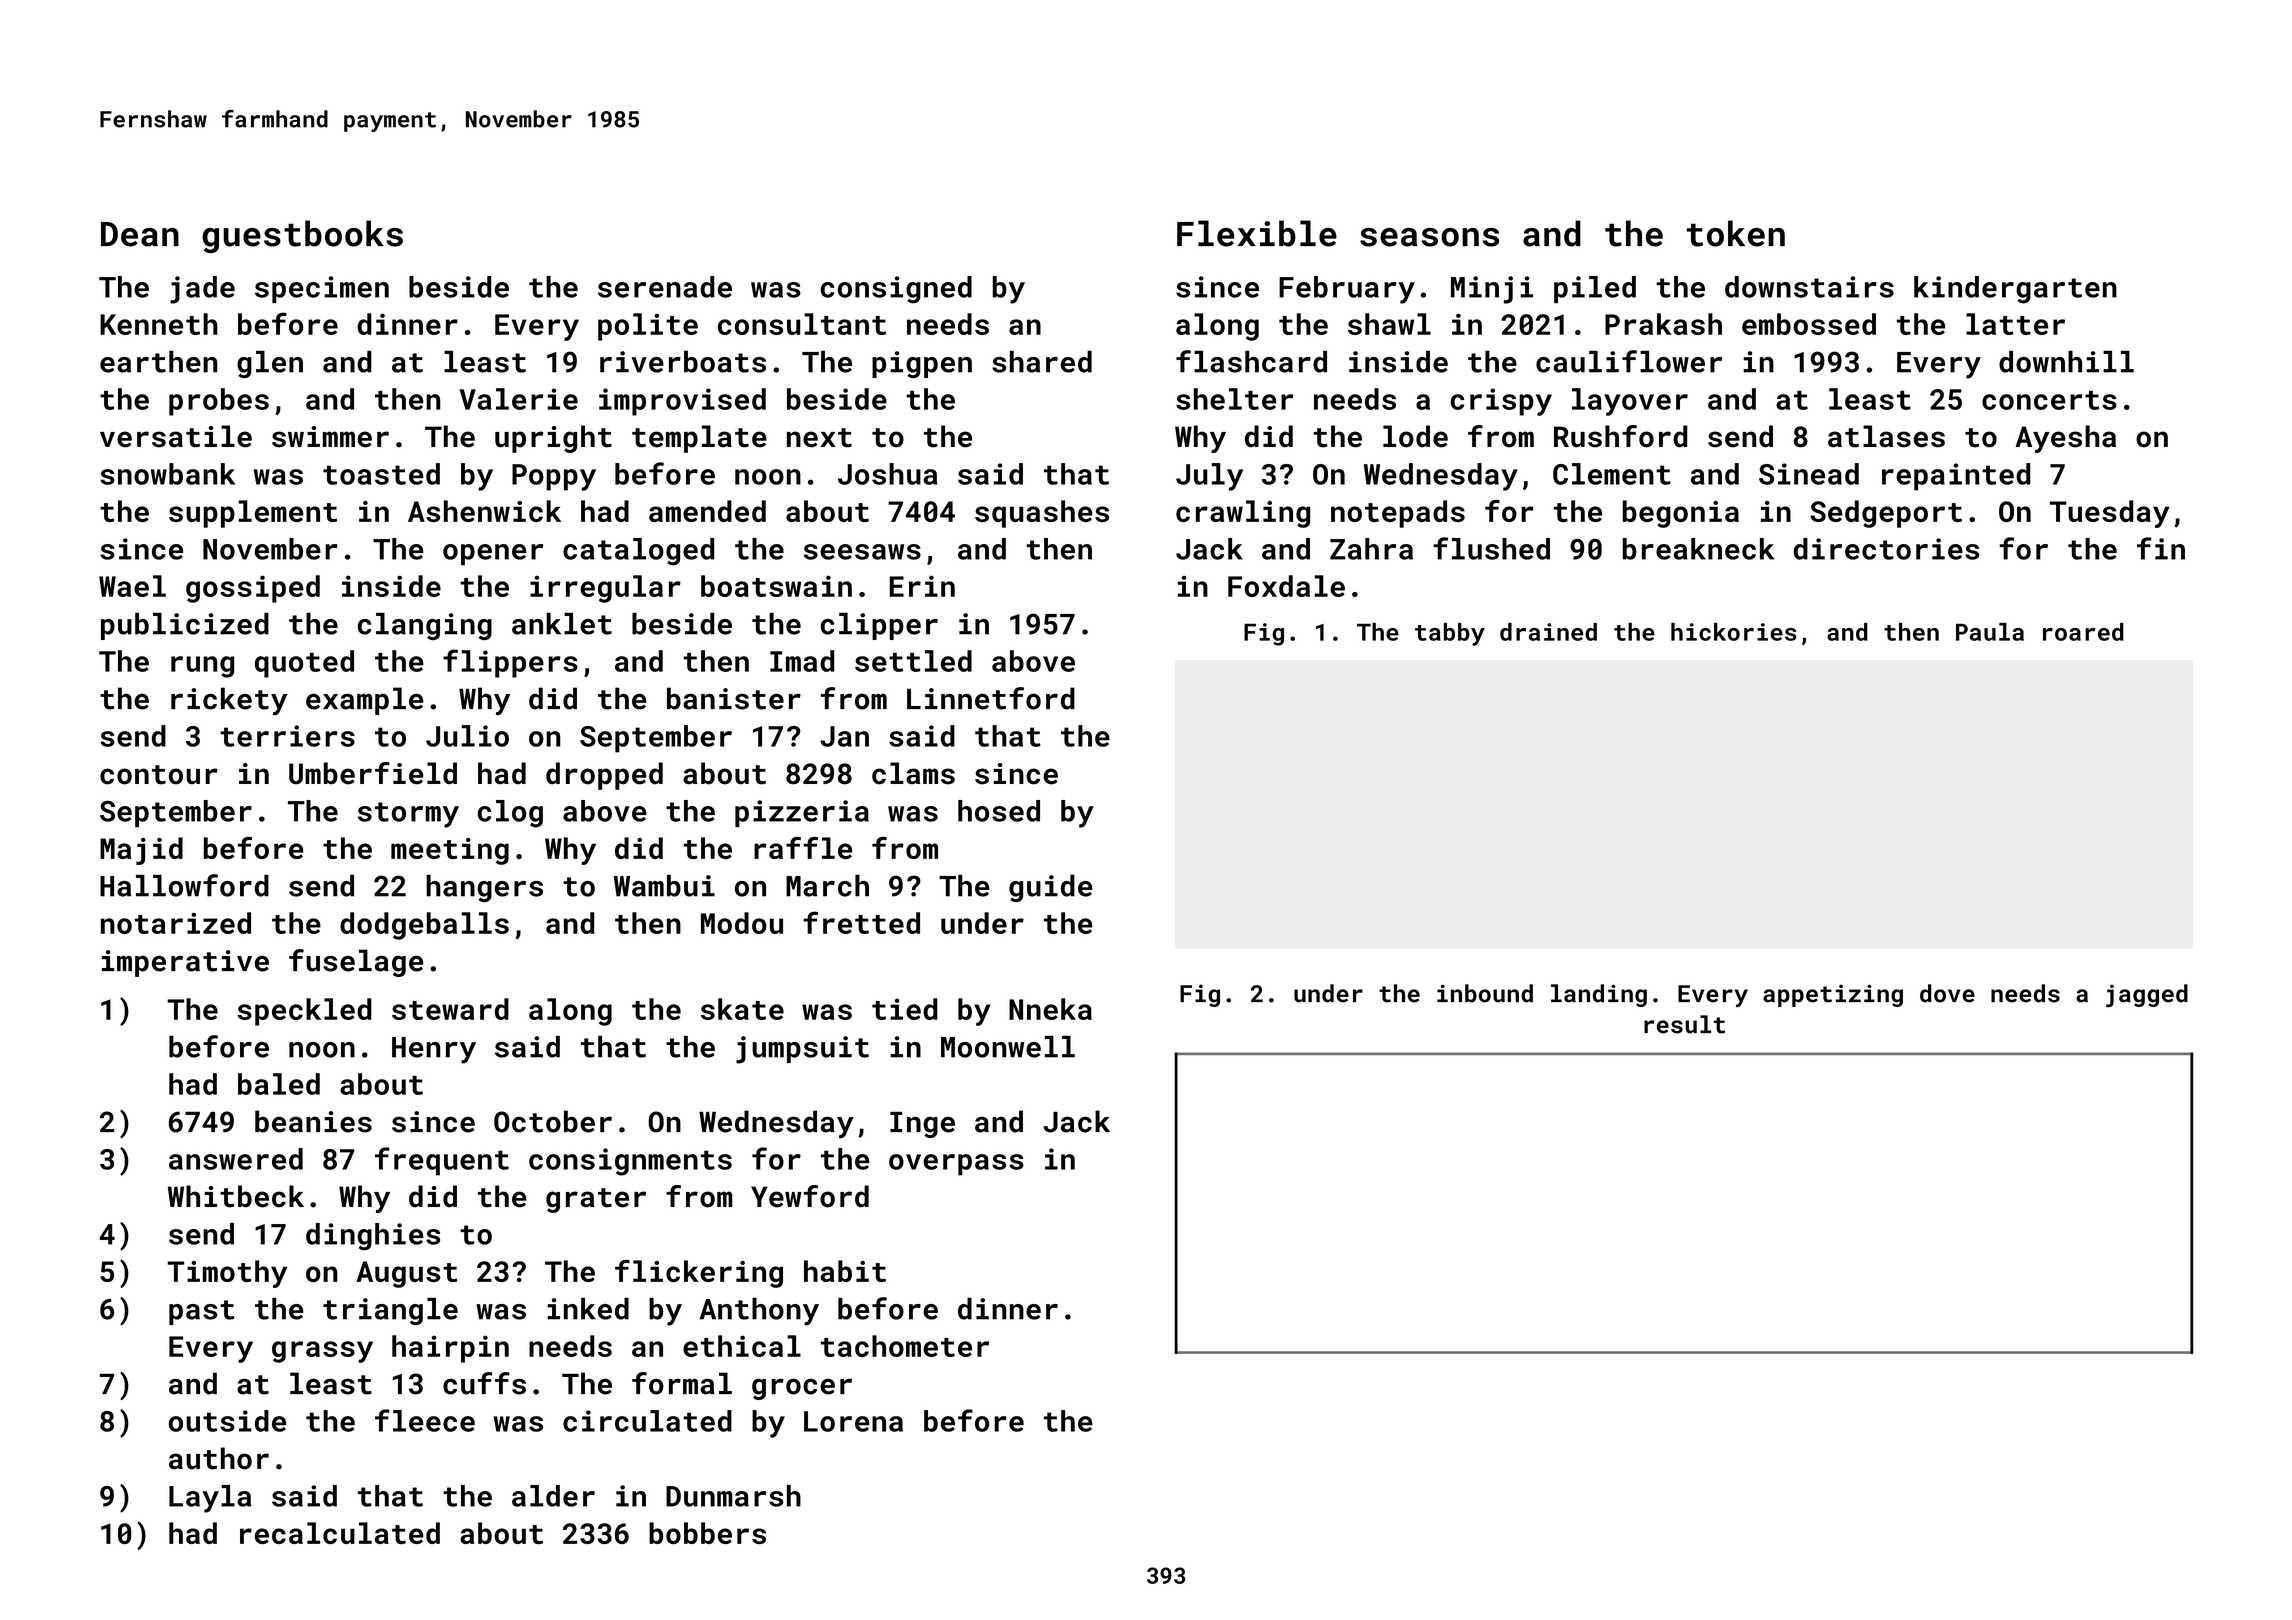 The image size is (2292, 1620). What do you see at coordinates (1612, 474) in the image?
I see `Clement` at bounding box center [1612, 474].
